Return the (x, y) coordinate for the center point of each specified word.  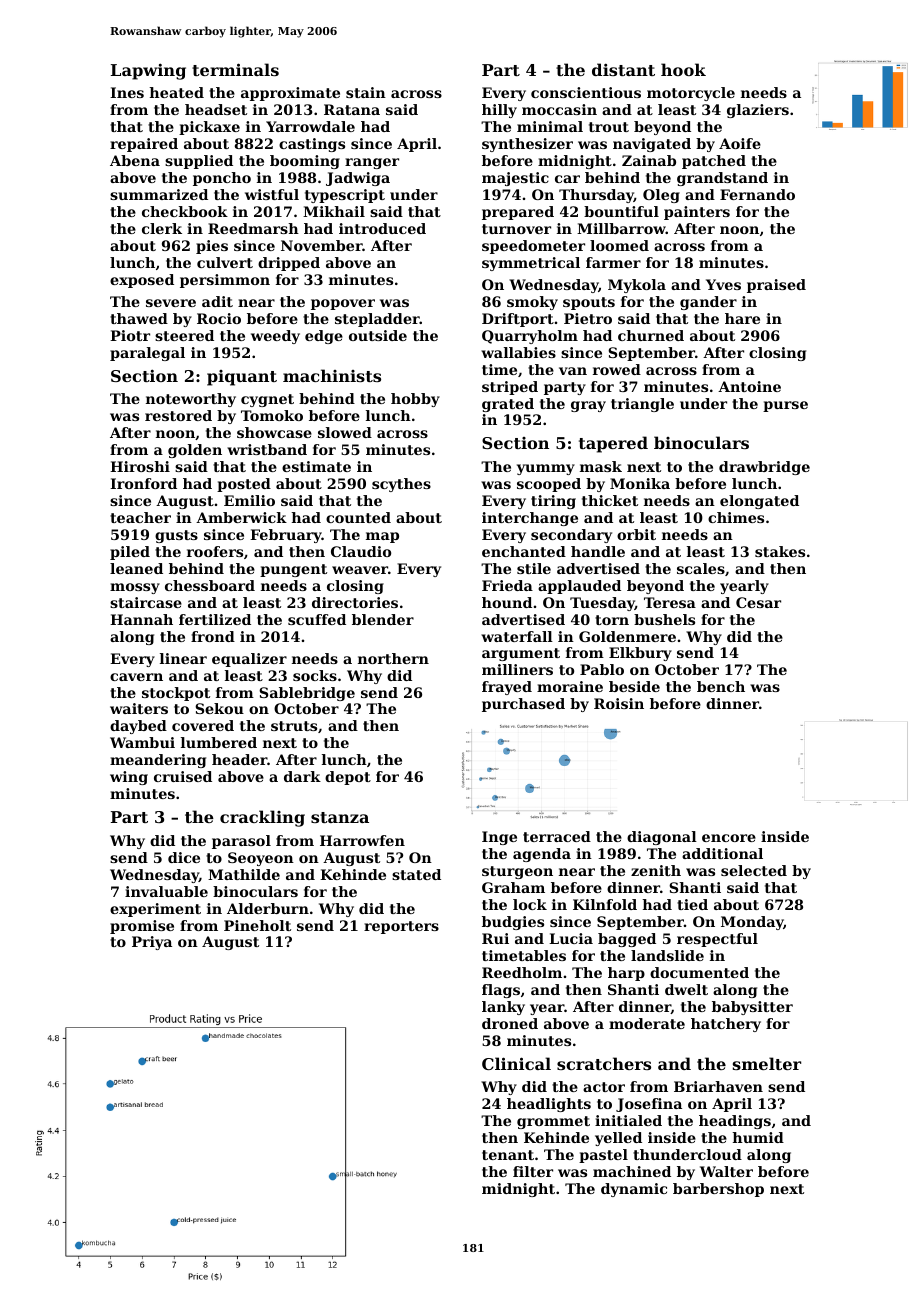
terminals (235, 69)
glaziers (758, 111)
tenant (508, 1155)
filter (533, 1171)
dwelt (686, 989)
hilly (499, 111)
